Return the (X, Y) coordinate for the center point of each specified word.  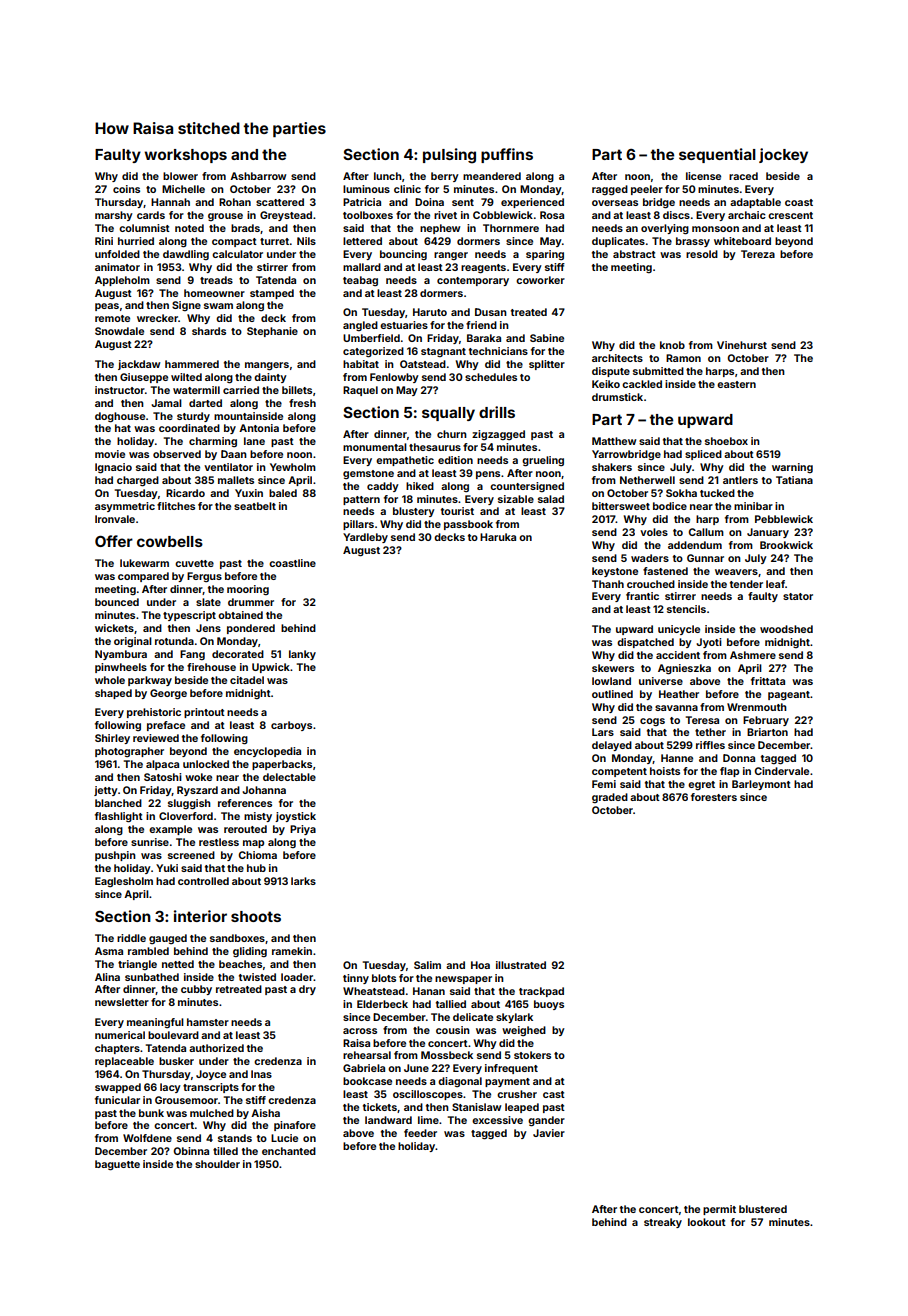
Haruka (498, 537)
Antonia (259, 428)
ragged (610, 190)
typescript (189, 616)
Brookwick (786, 545)
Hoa (480, 965)
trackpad (541, 992)
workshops (185, 156)
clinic (407, 189)
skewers (613, 668)
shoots (256, 916)
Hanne (677, 758)
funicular (117, 1100)
